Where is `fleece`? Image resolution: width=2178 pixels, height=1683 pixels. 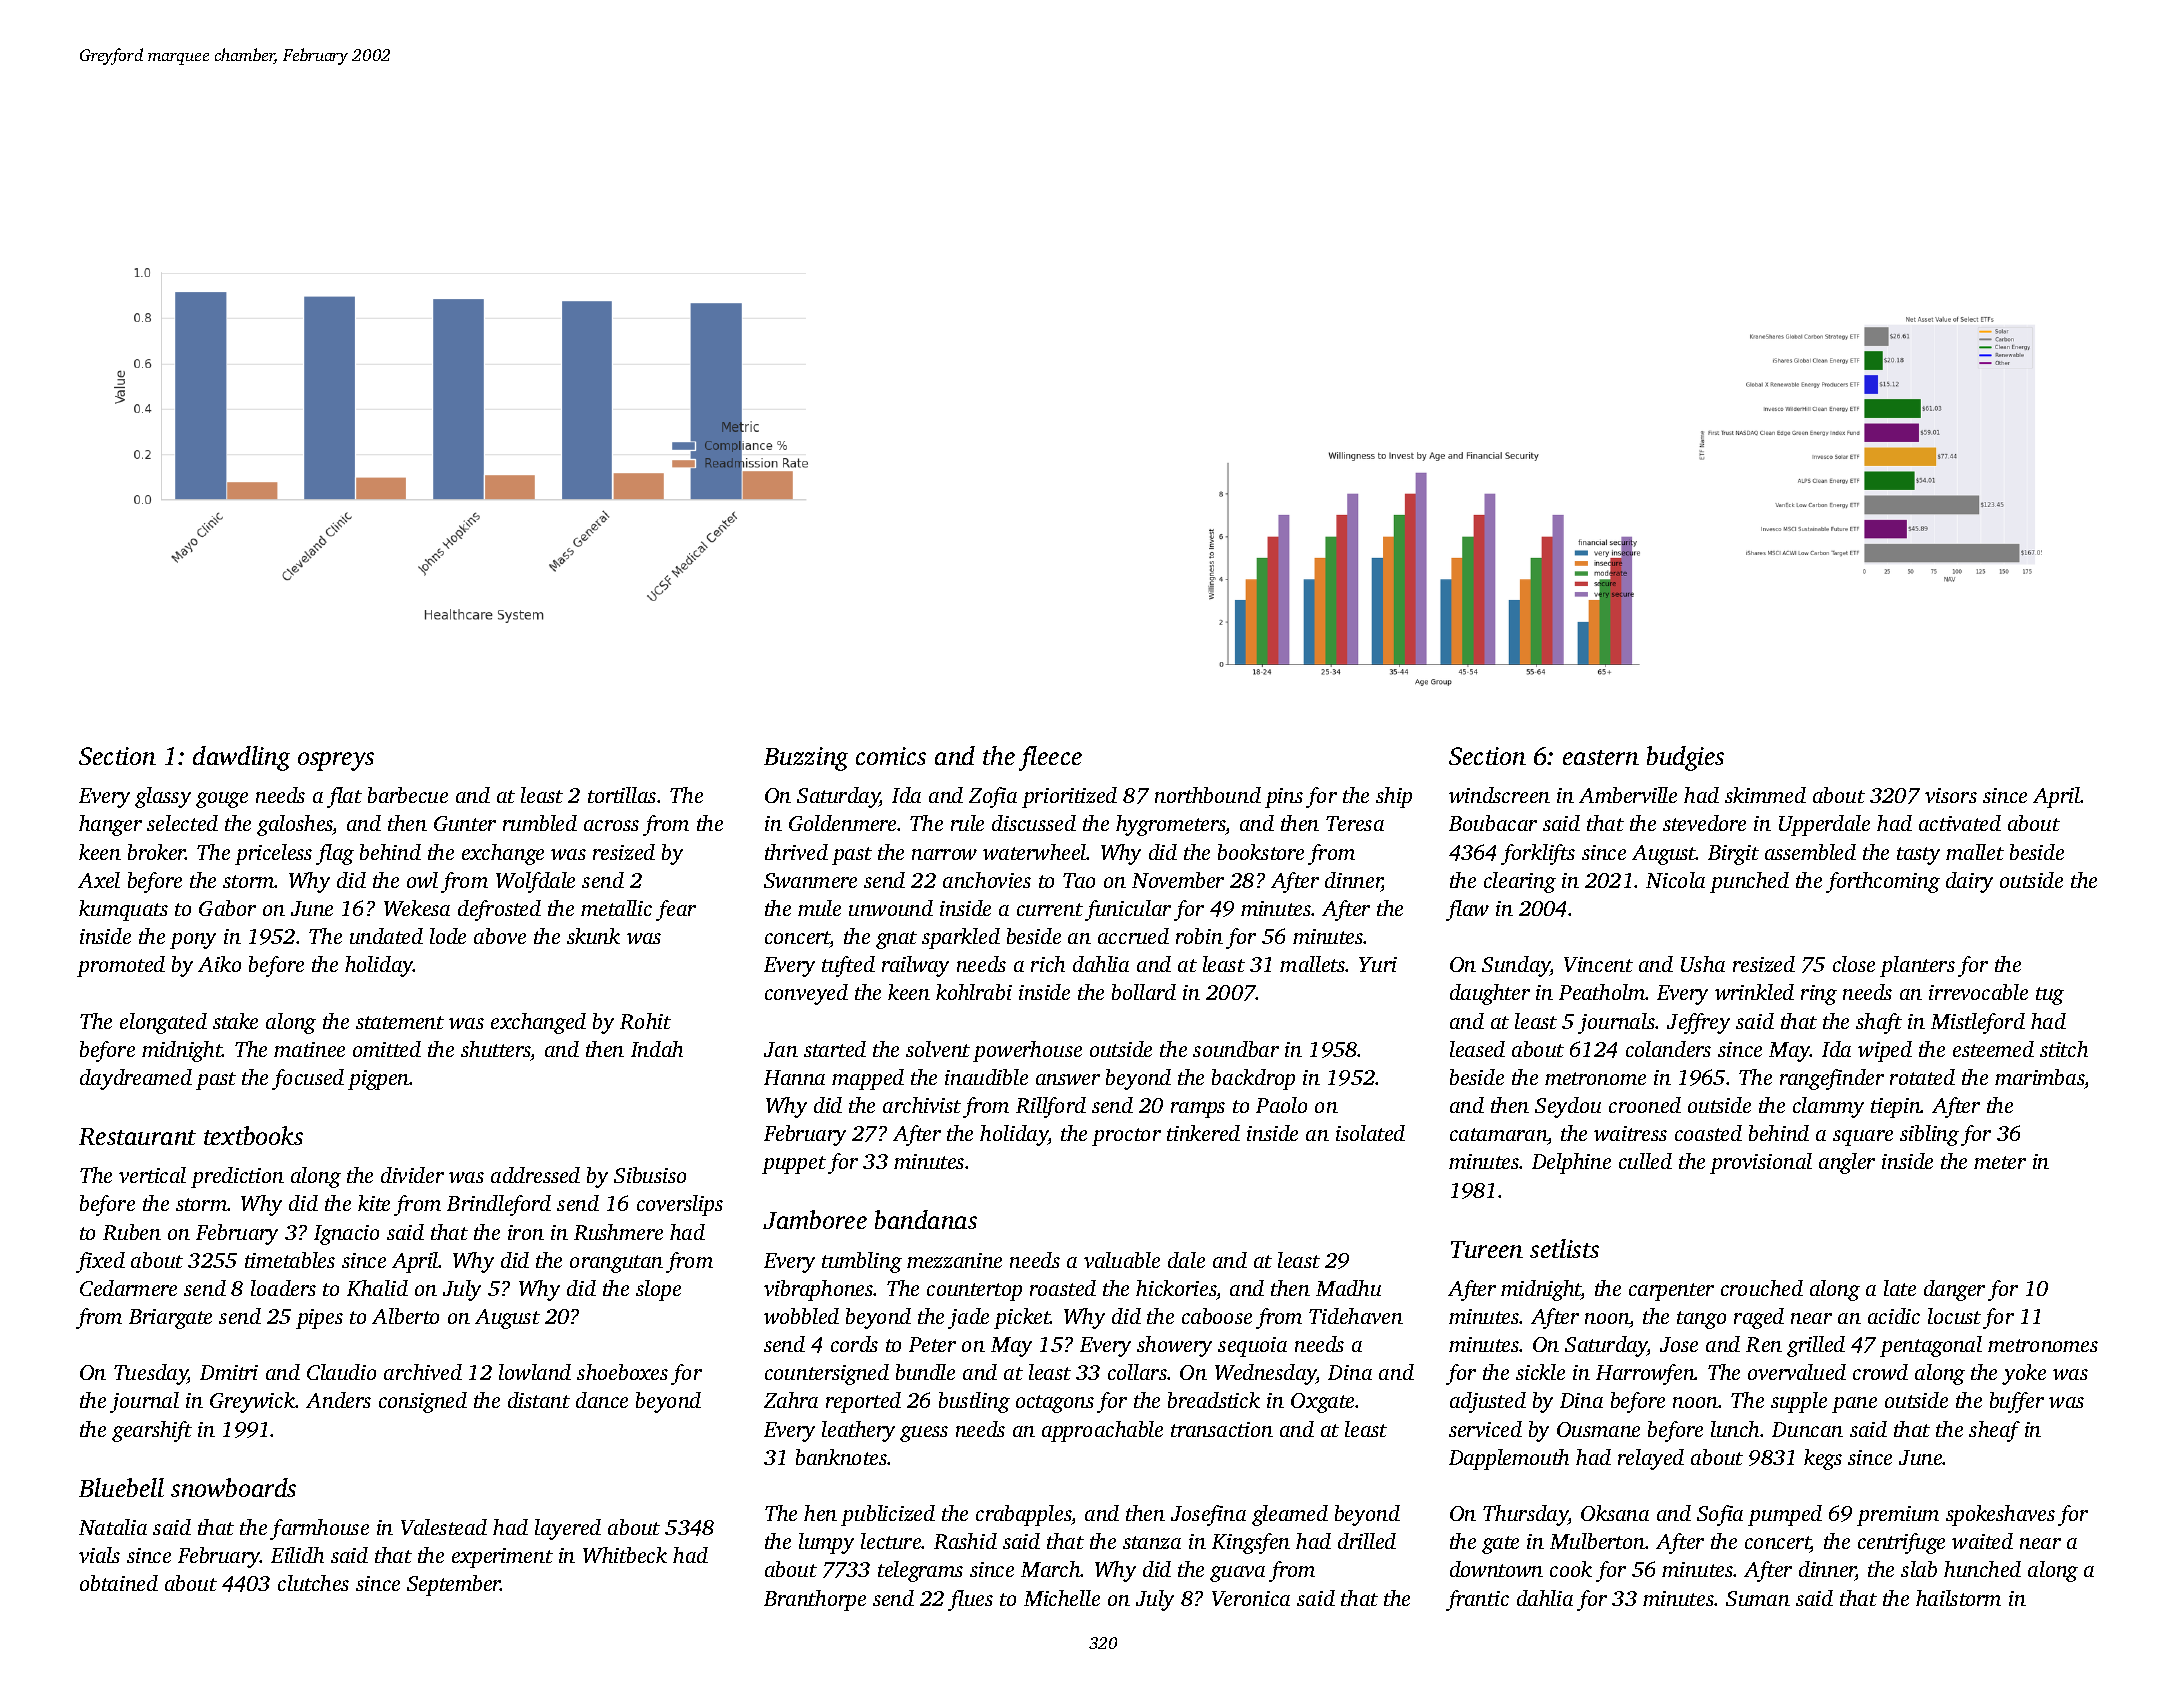
fleece is located at coordinates (1050, 758).
